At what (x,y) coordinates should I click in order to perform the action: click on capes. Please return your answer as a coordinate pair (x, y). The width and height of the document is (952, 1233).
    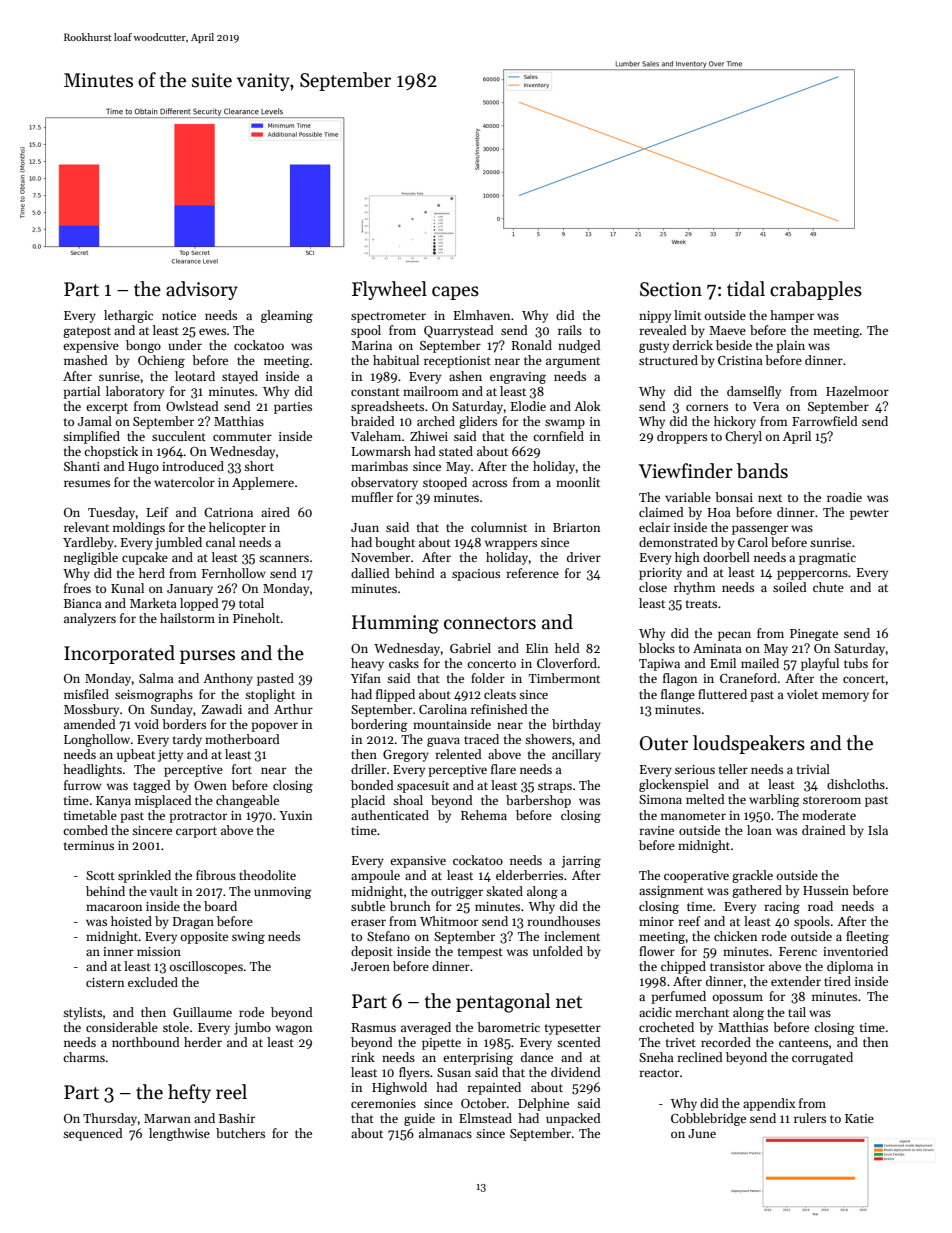
    Looking at the image, I should click on (455, 293).
